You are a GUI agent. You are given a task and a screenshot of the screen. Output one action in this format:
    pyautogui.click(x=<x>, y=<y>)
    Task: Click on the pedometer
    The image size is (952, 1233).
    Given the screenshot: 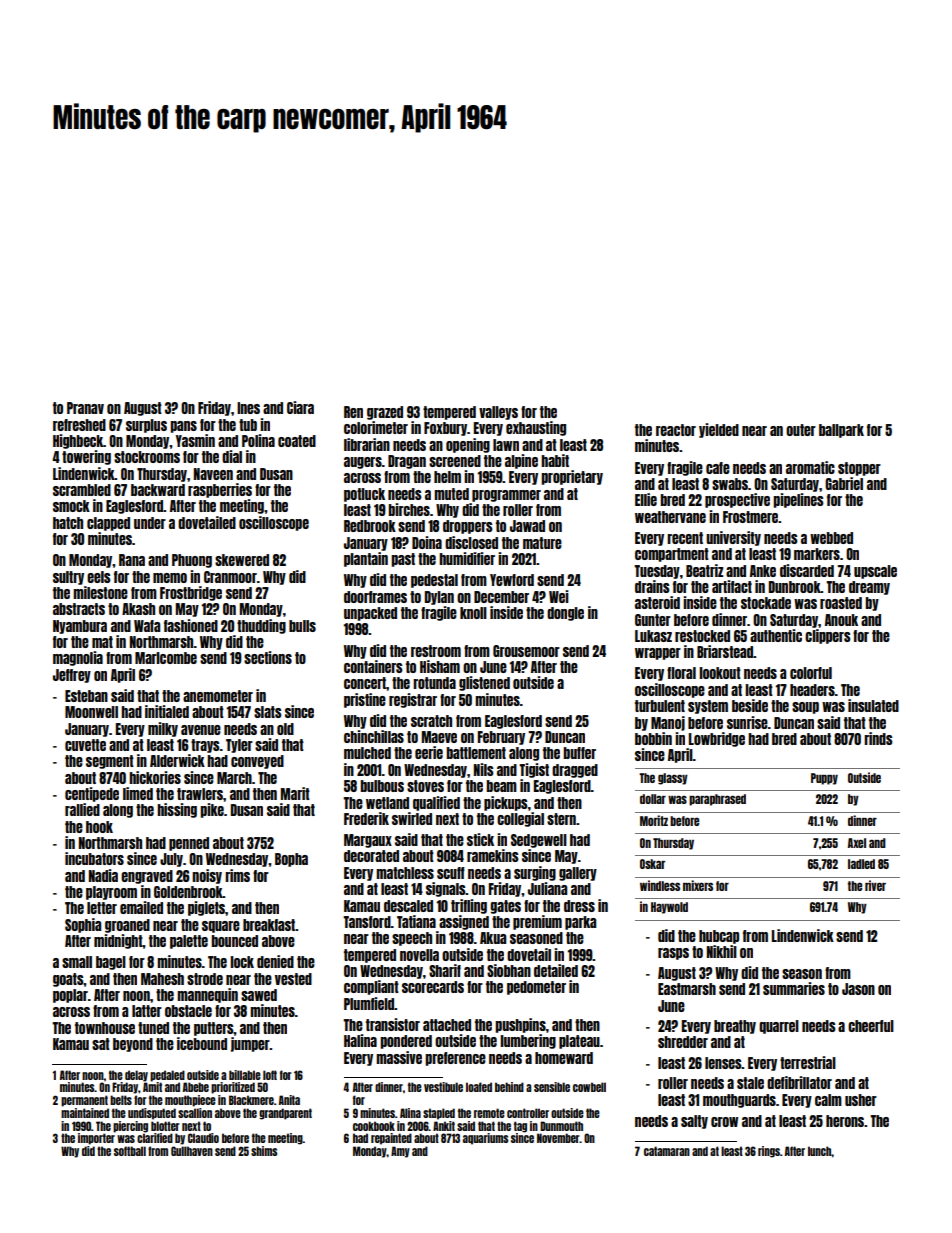 What is the action you would take?
    pyautogui.click(x=536, y=988)
